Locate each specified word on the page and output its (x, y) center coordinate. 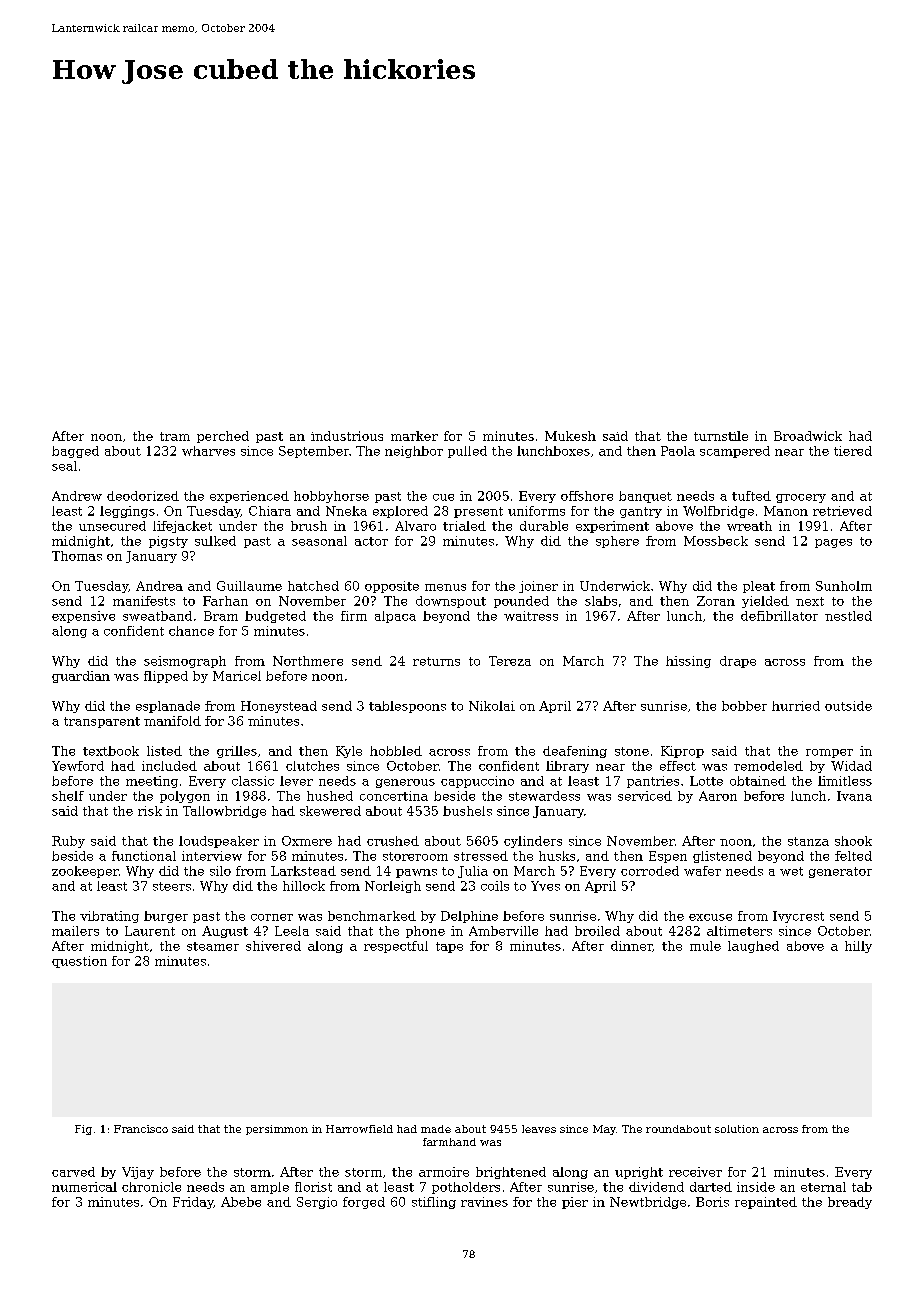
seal (64, 466)
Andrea (159, 586)
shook (853, 841)
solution (737, 1129)
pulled (467, 452)
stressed (481, 856)
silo (220, 871)
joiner (538, 587)
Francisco (141, 1129)
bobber (744, 706)
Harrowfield (359, 1129)
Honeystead (279, 707)
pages (833, 543)
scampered (735, 452)
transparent (102, 722)
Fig (83, 1130)
